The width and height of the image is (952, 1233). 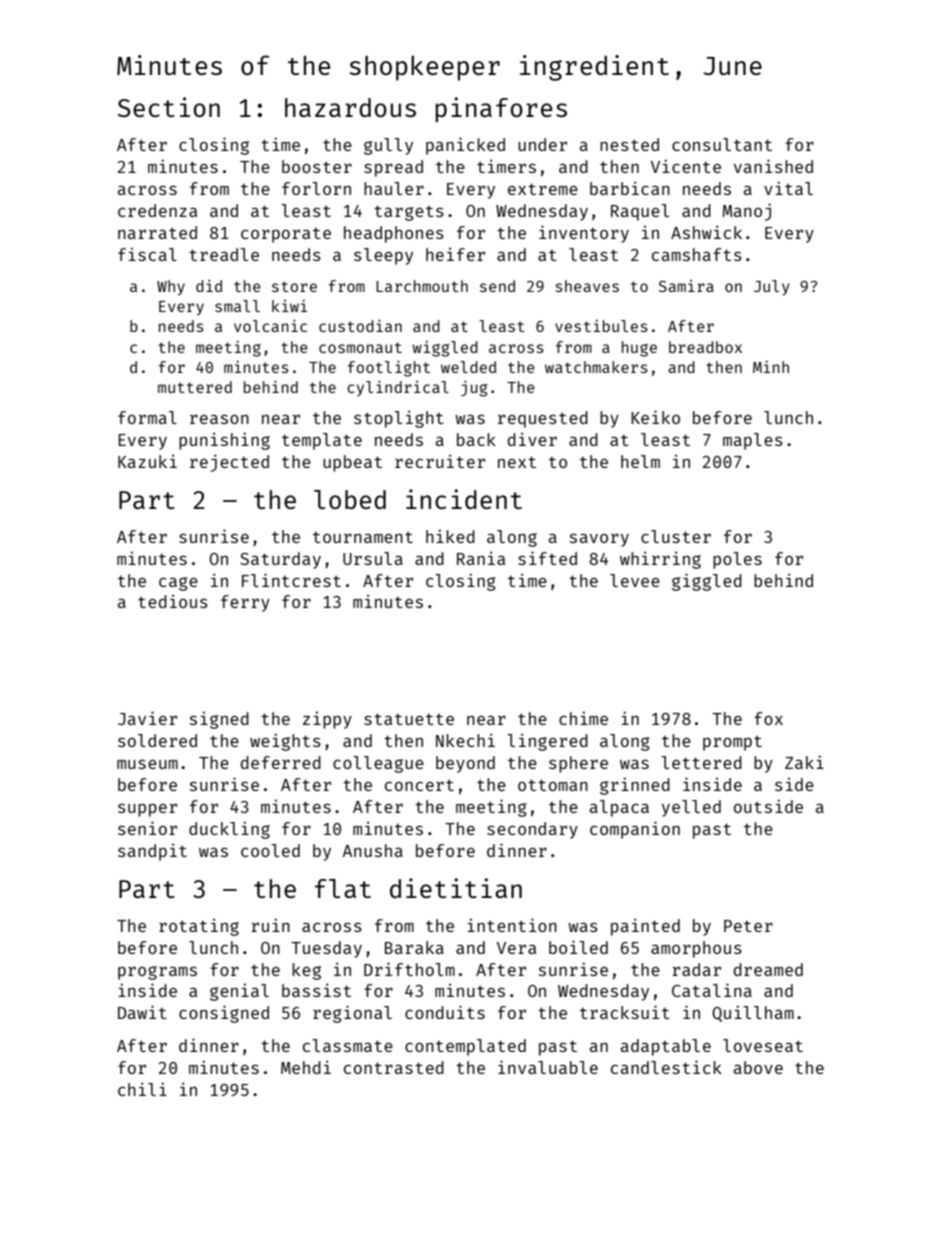 What do you see at coordinates (532, 830) in the image?
I see `secondary` at bounding box center [532, 830].
